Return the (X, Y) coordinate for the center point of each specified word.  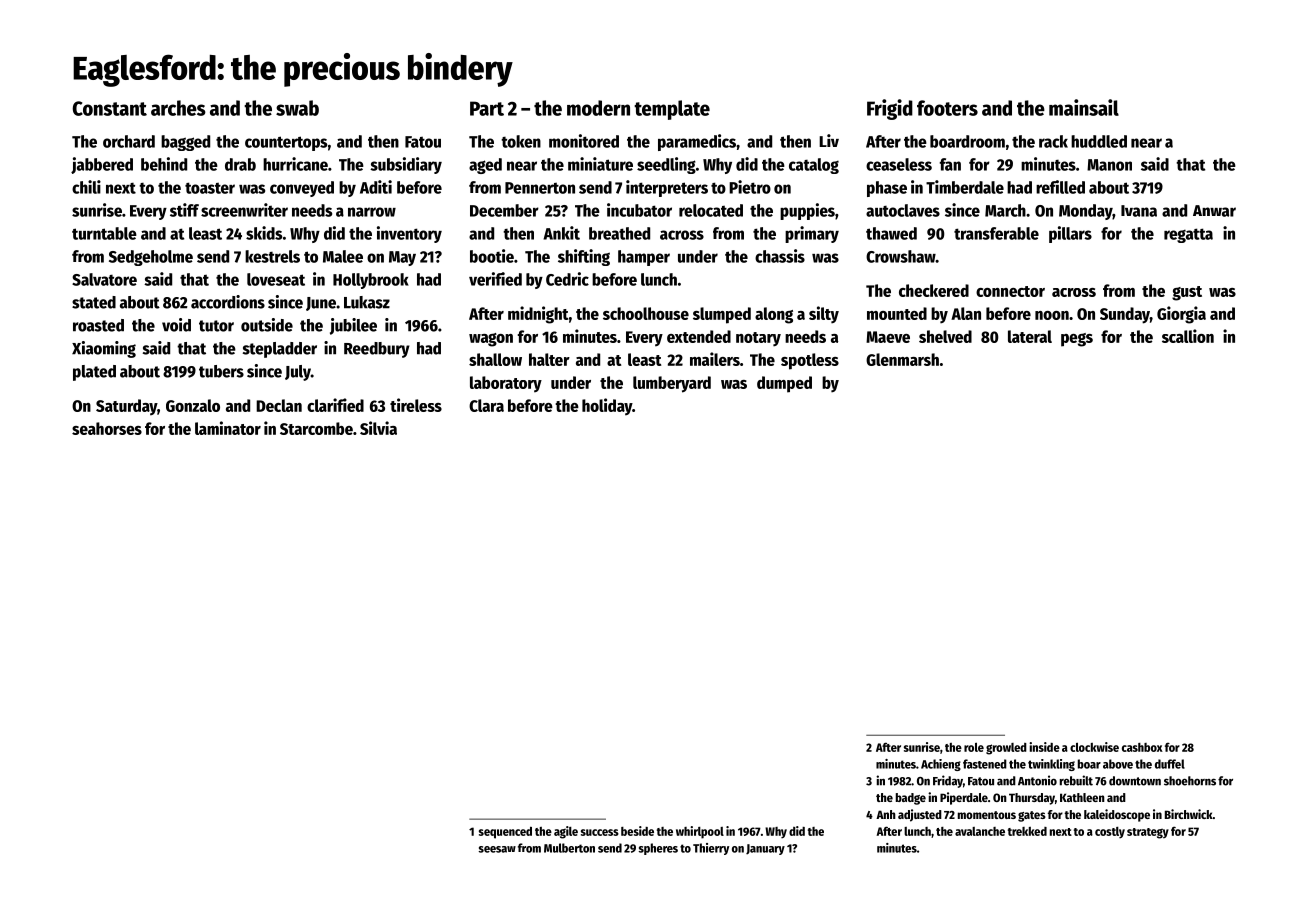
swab (297, 108)
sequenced (505, 832)
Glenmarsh (902, 359)
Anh (886, 814)
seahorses (107, 428)
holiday (607, 407)
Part (487, 108)
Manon (1109, 165)
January (765, 849)
